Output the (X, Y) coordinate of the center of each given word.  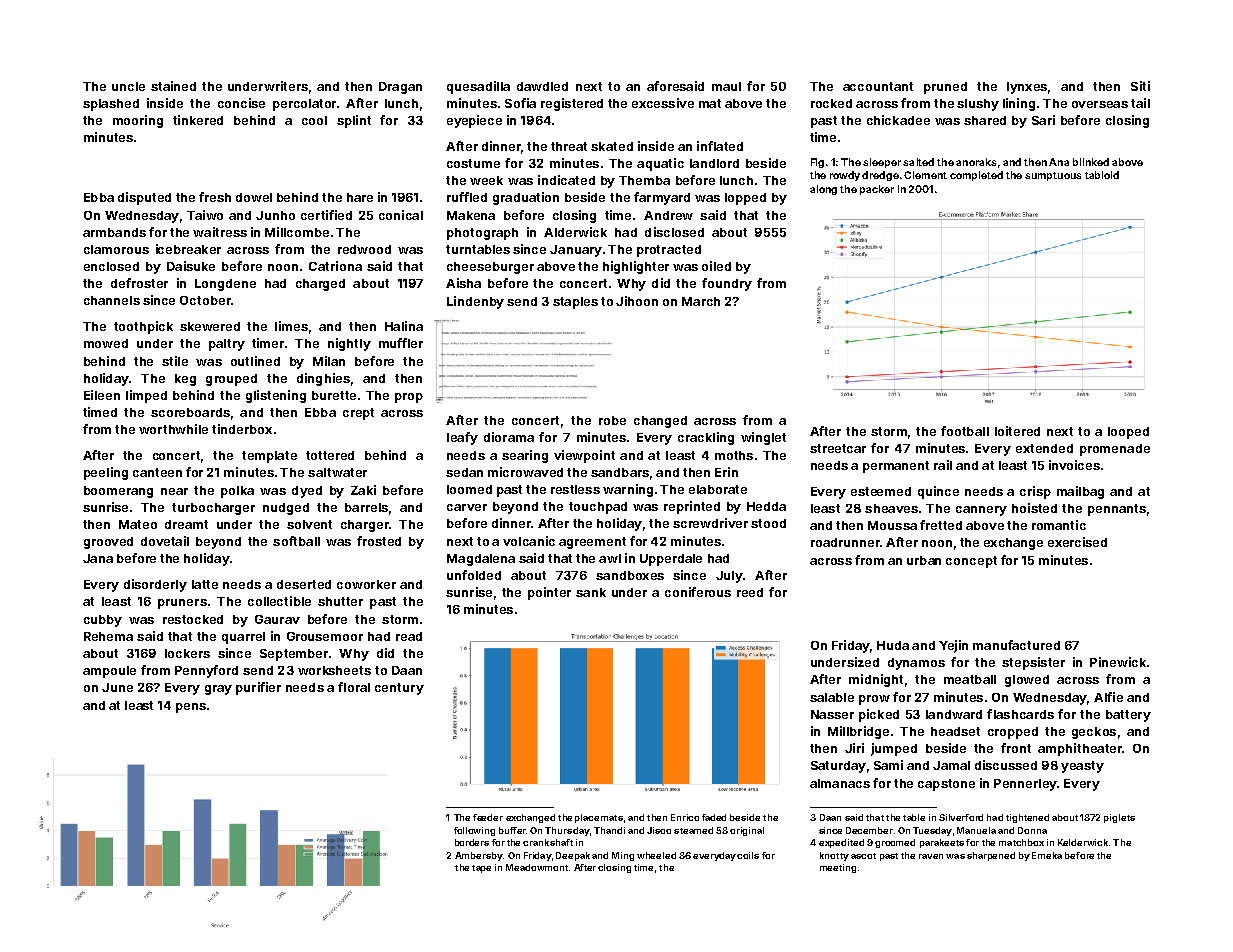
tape (481, 869)
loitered (1017, 431)
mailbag (1080, 492)
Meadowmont (537, 867)
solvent (309, 524)
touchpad (598, 508)
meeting (838, 868)
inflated (720, 146)
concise (241, 103)
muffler (401, 343)
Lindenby (475, 302)
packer (877, 190)
